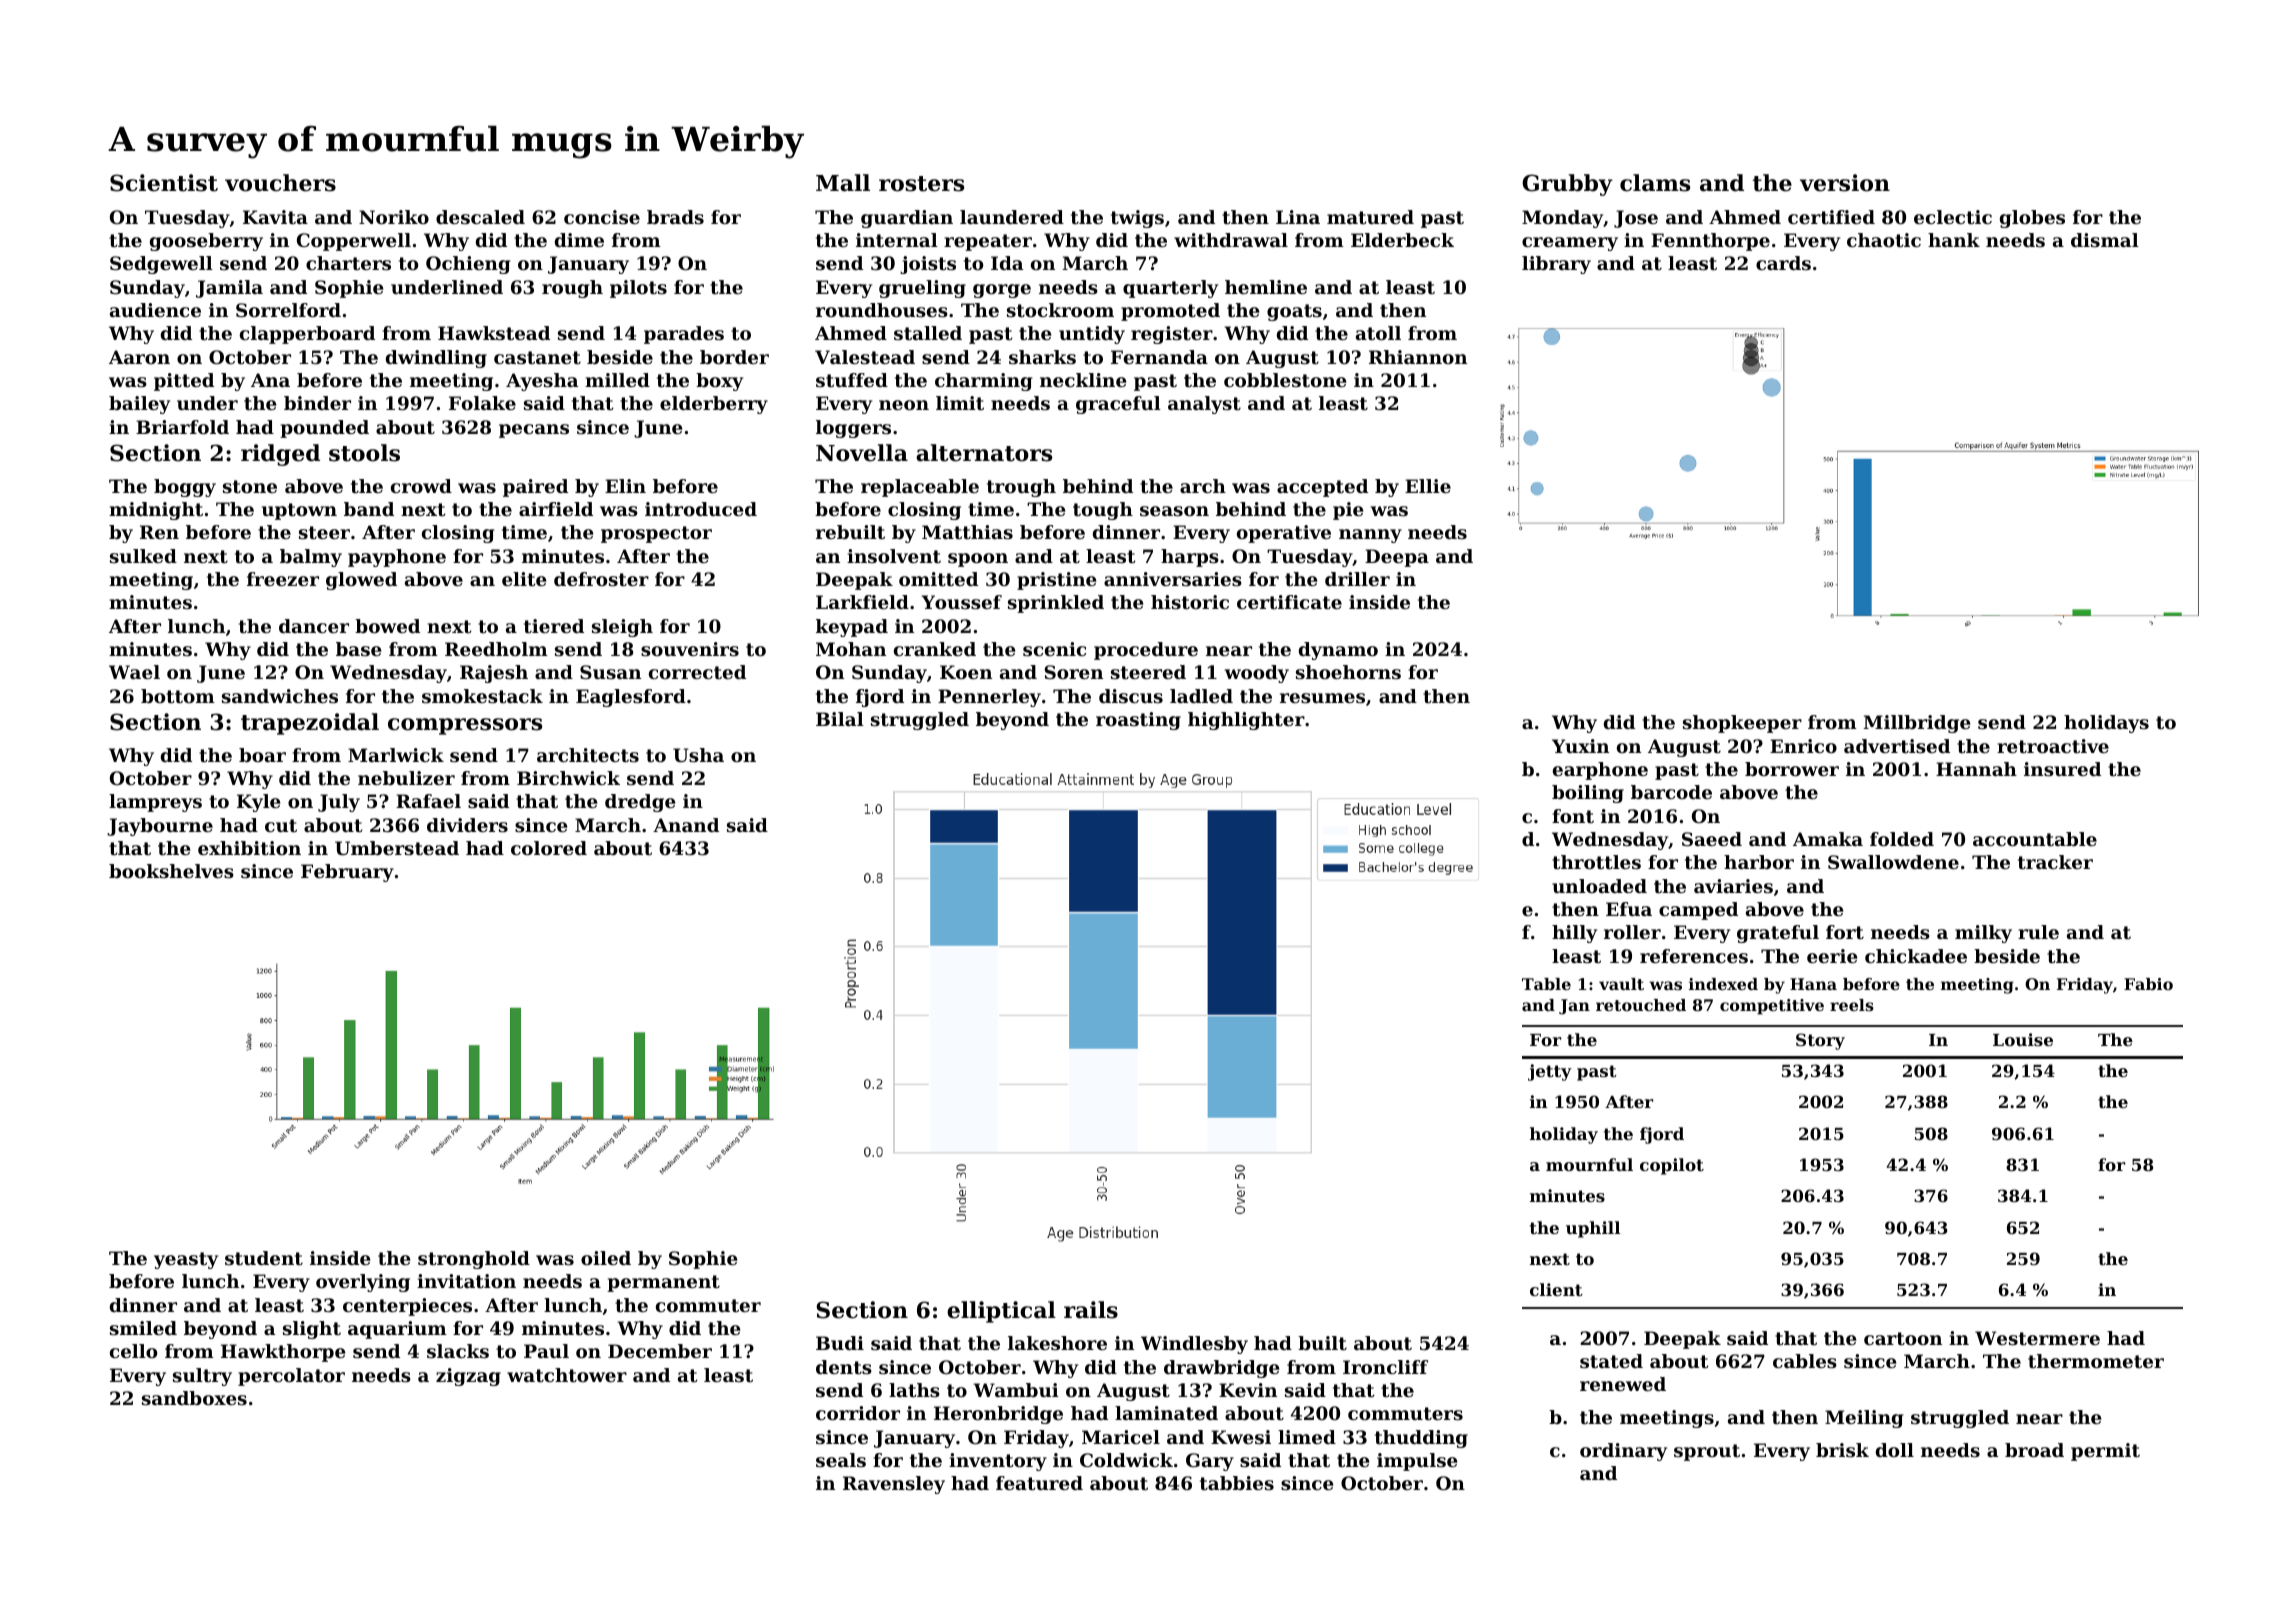 This screenshot has height=1620, width=2292. I want to click on featured, so click(1039, 1483).
